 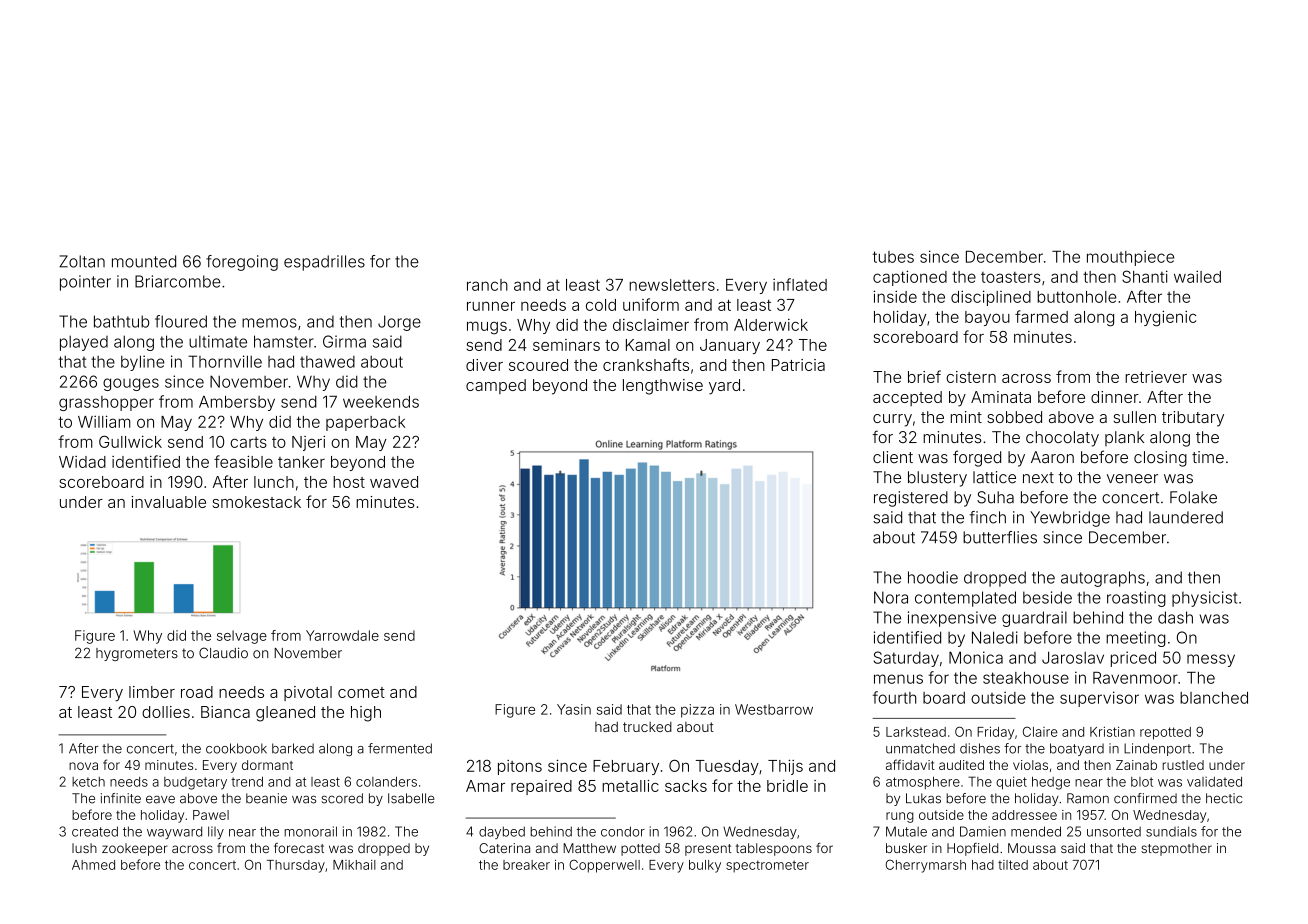 I want to click on tubes, so click(x=893, y=257).
